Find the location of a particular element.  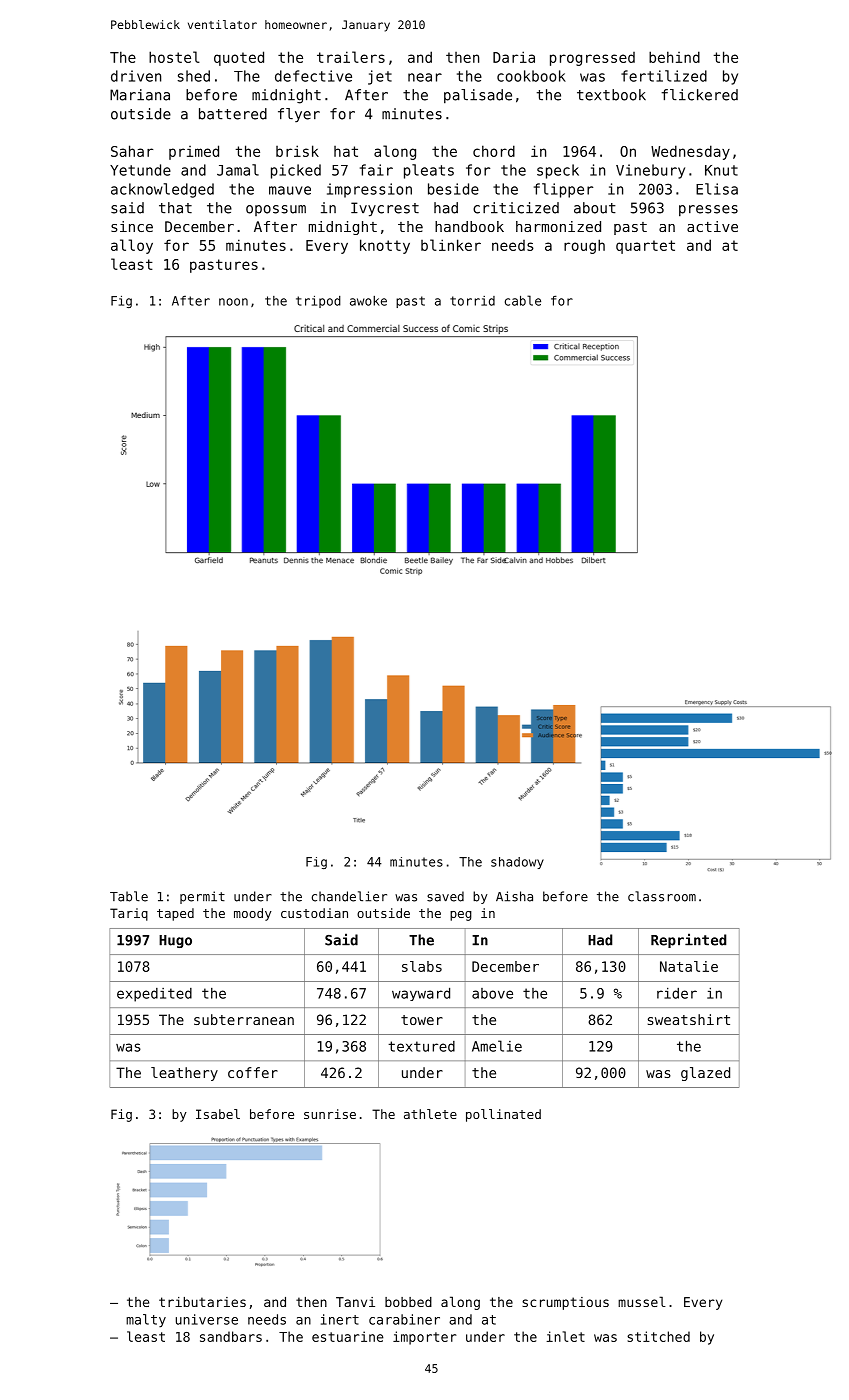

noon is located at coordinates (233, 302).
